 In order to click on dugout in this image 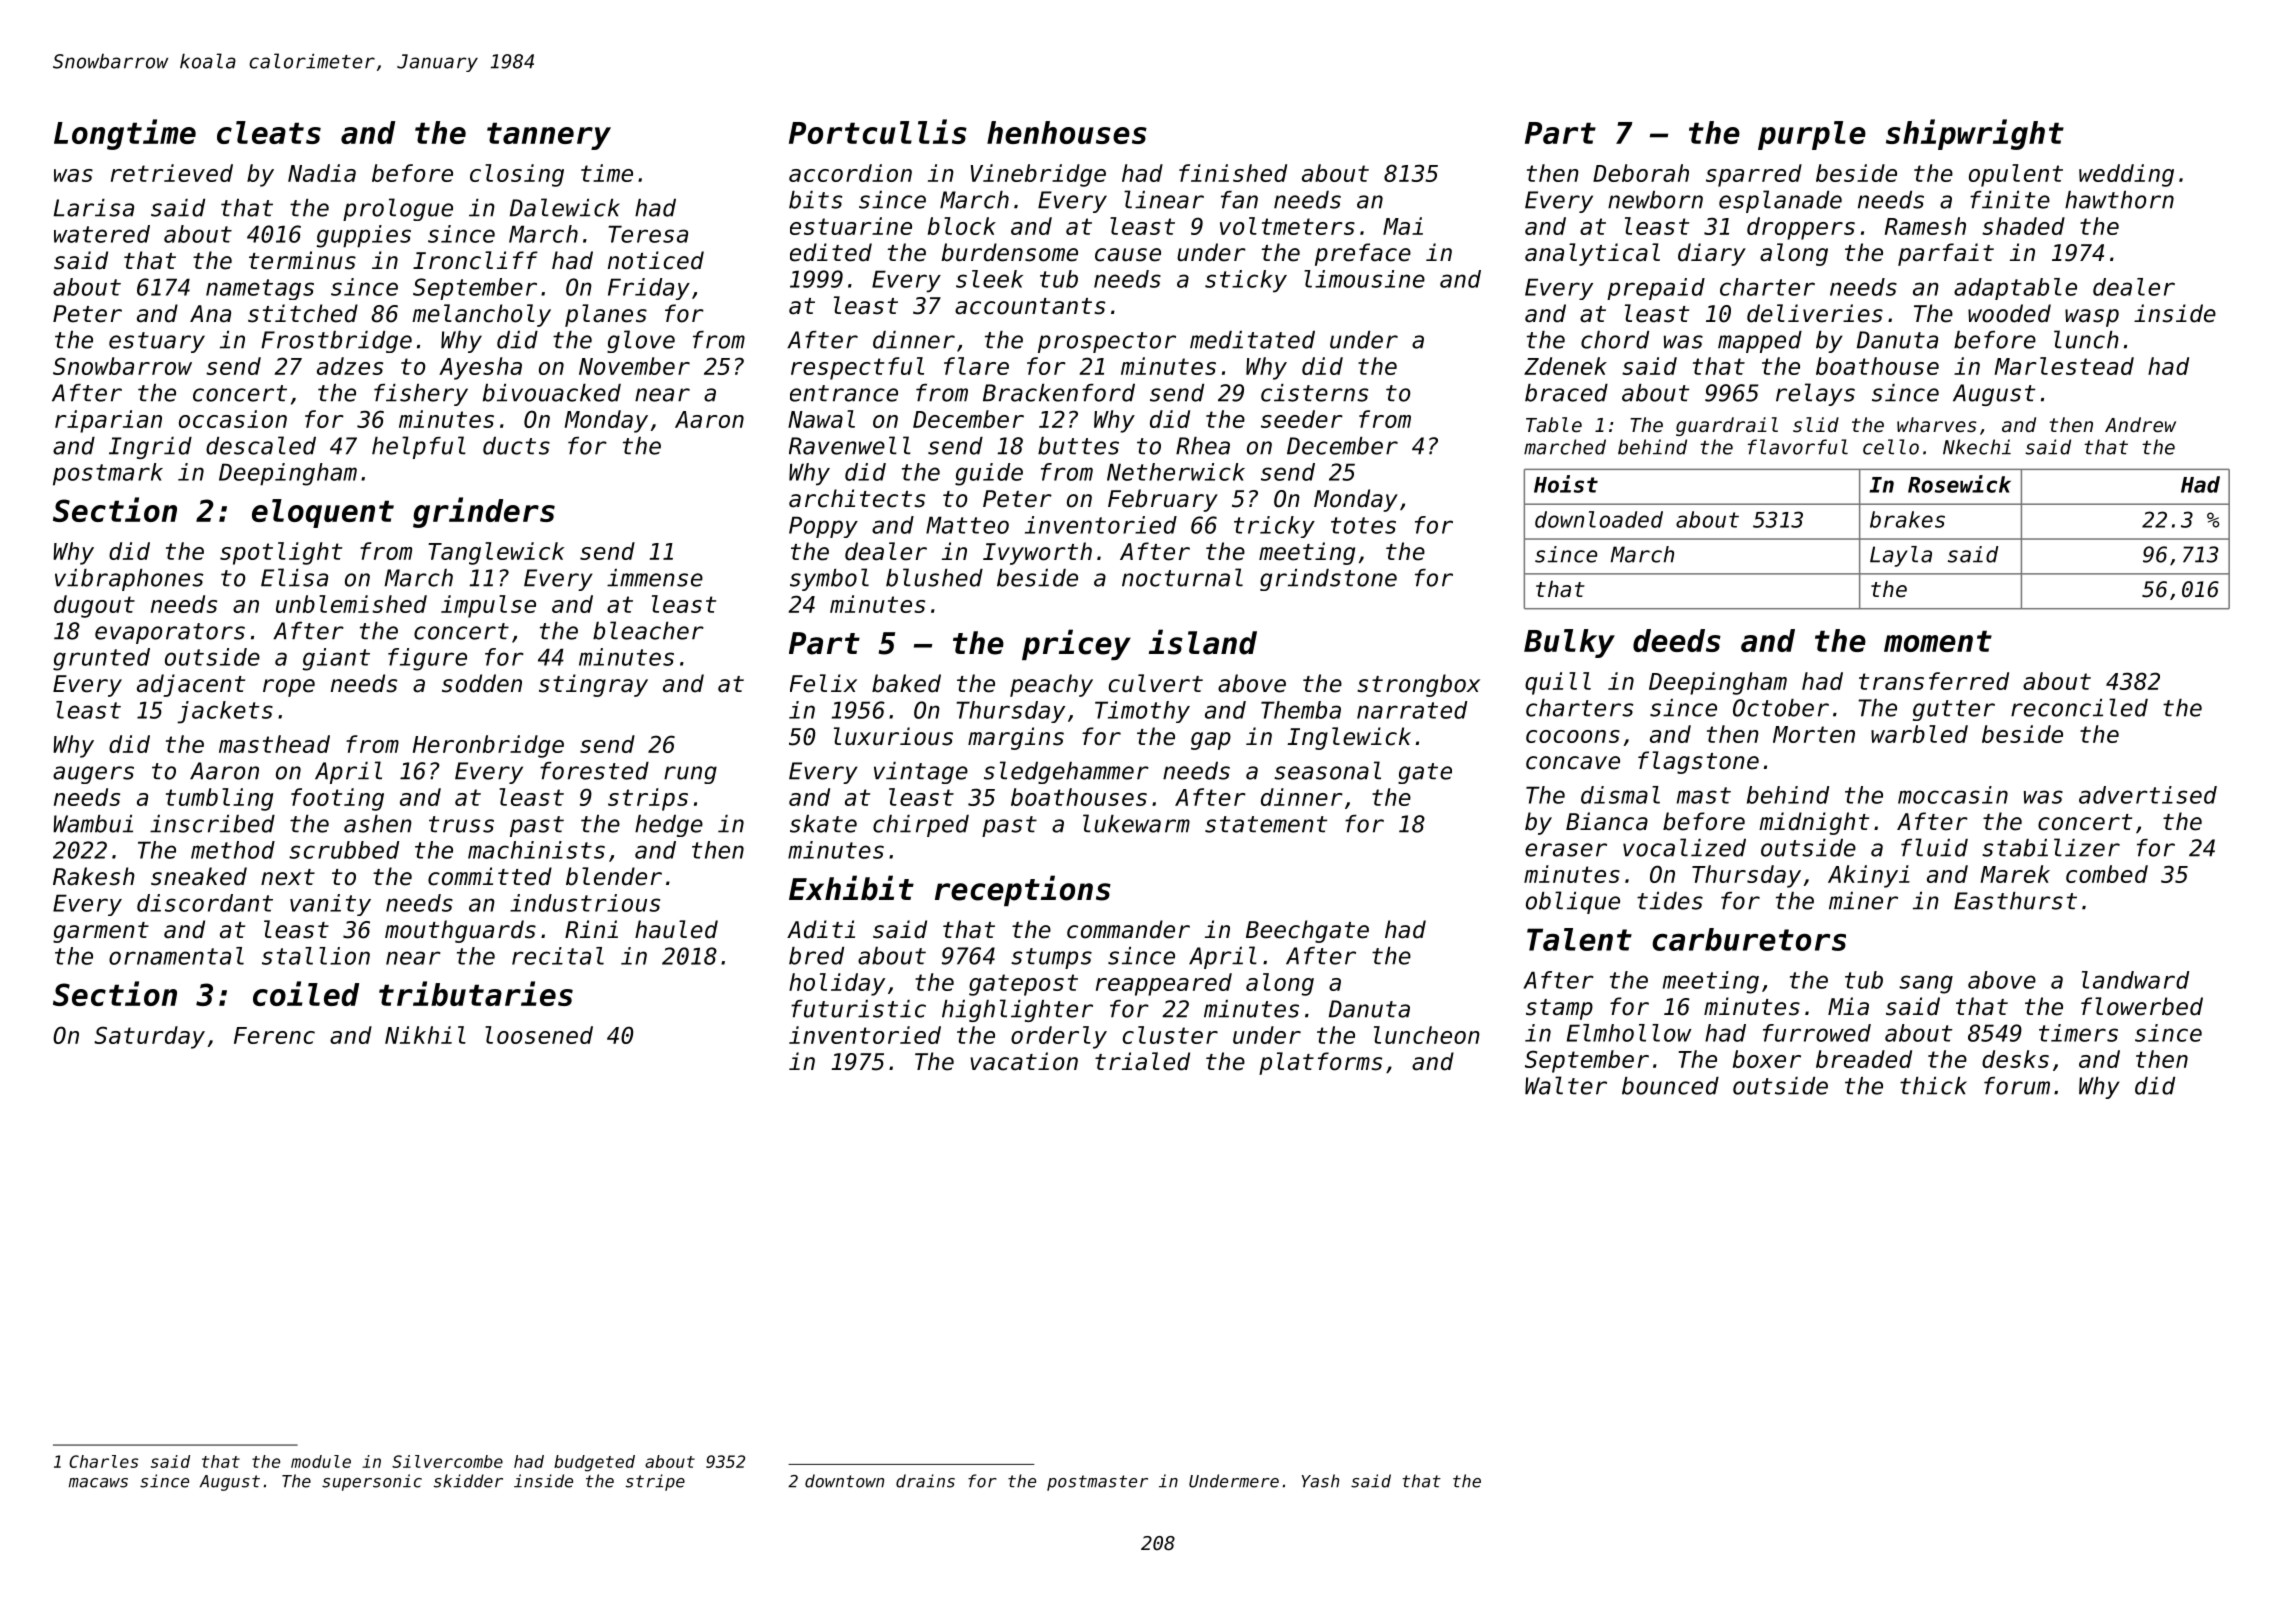, I will do `click(94, 606)`.
